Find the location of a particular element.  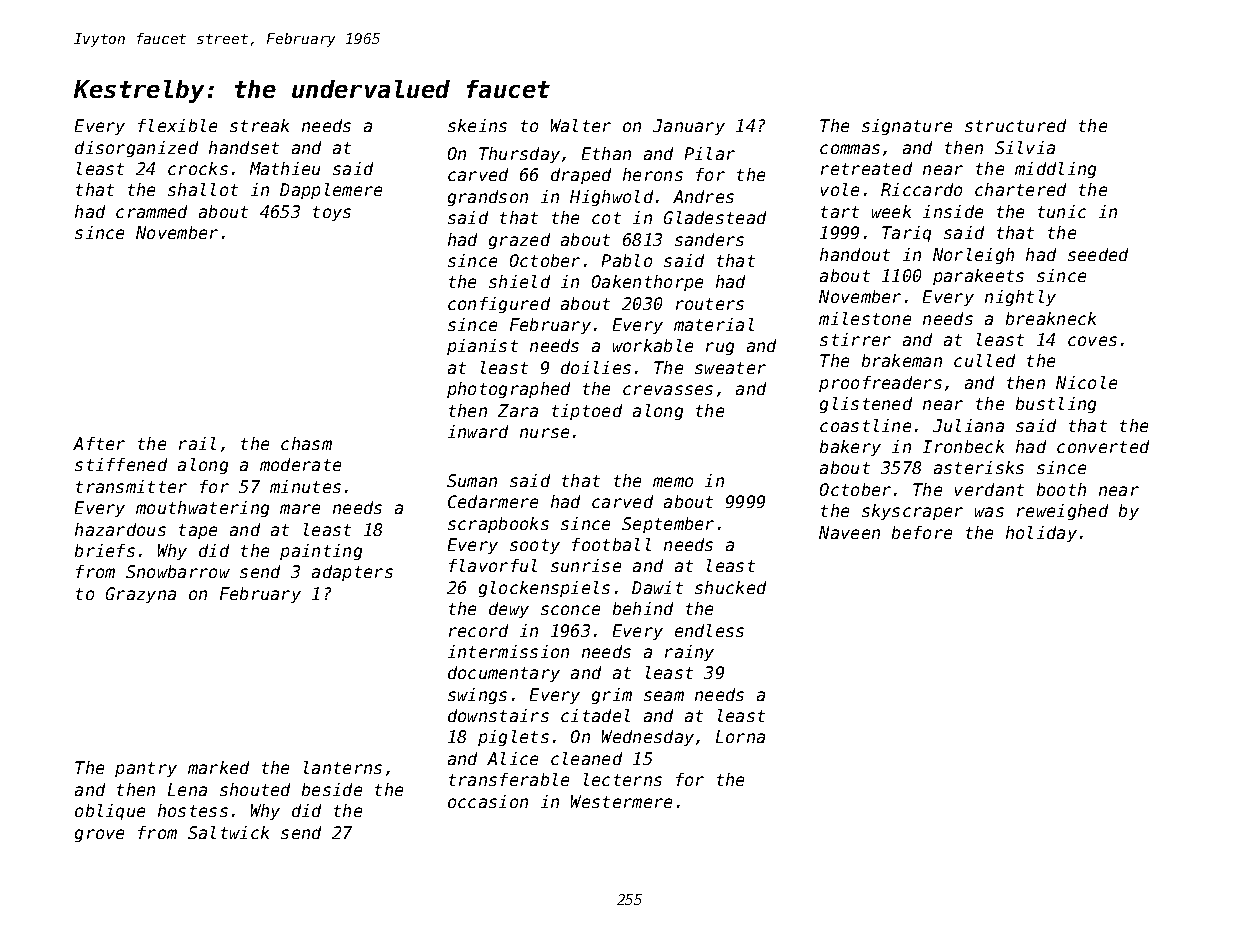

memo is located at coordinates (673, 482).
